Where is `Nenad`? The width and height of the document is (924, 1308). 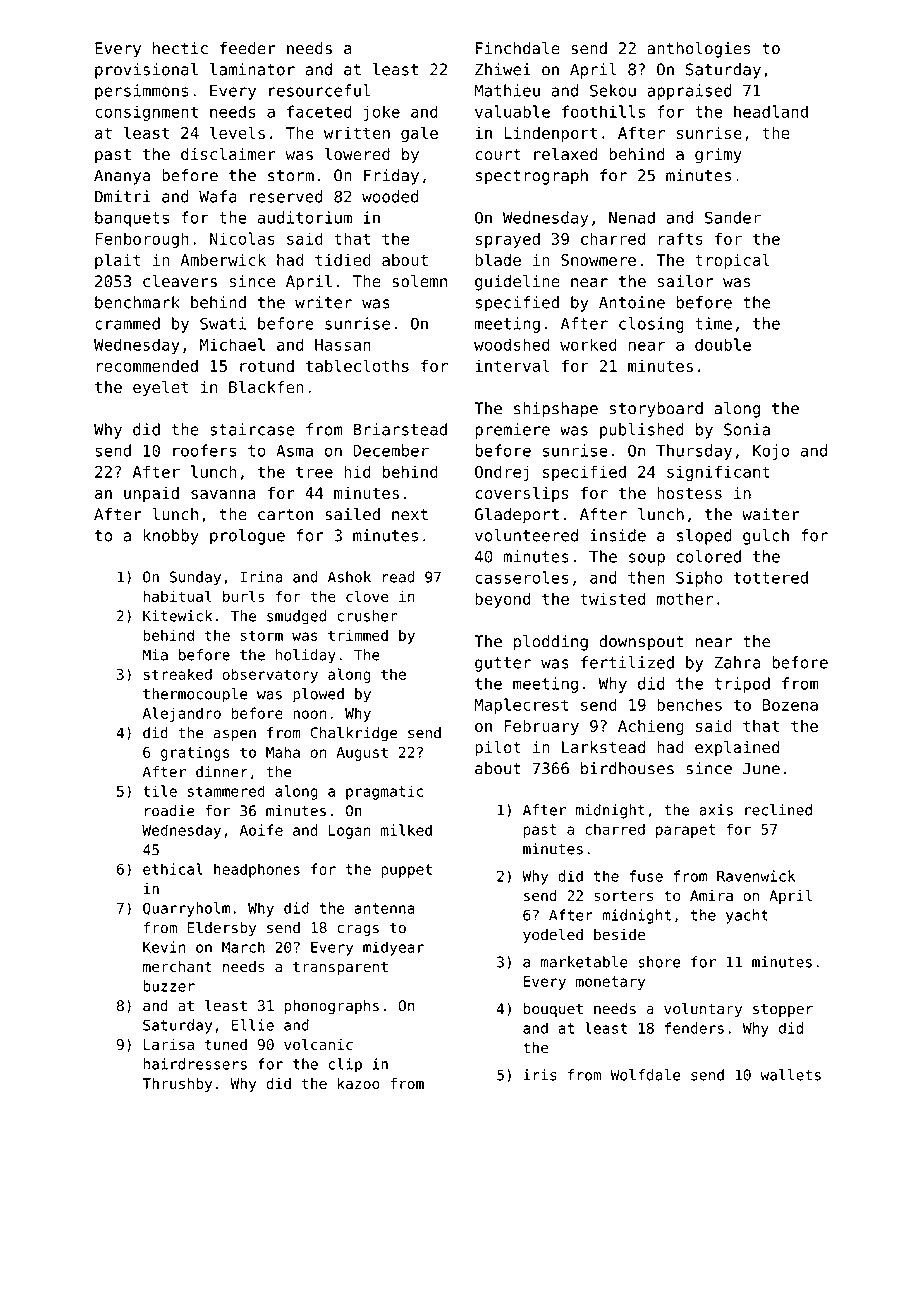 Nenad is located at coordinates (632, 217).
